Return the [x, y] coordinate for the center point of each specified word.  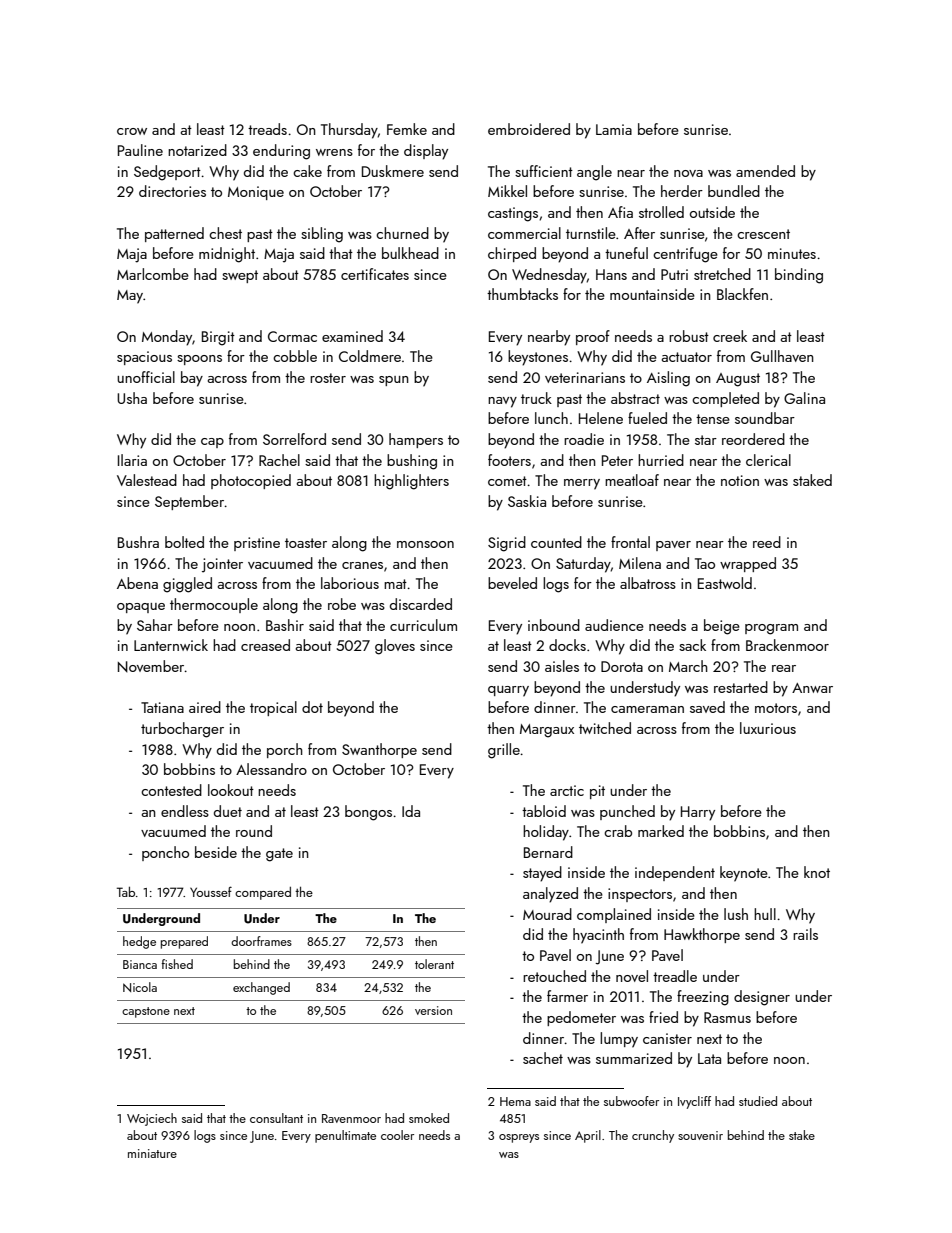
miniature [152, 1153]
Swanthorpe [379, 750]
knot [817, 872]
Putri [674, 274]
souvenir [700, 1135]
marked [661, 831]
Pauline [140, 150]
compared [263, 893]
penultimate [345, 1136]
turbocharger [182, 730]
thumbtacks [522, 294]
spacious [144, 358]
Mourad [547, 914]
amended [765, 171]
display [426, 152]
